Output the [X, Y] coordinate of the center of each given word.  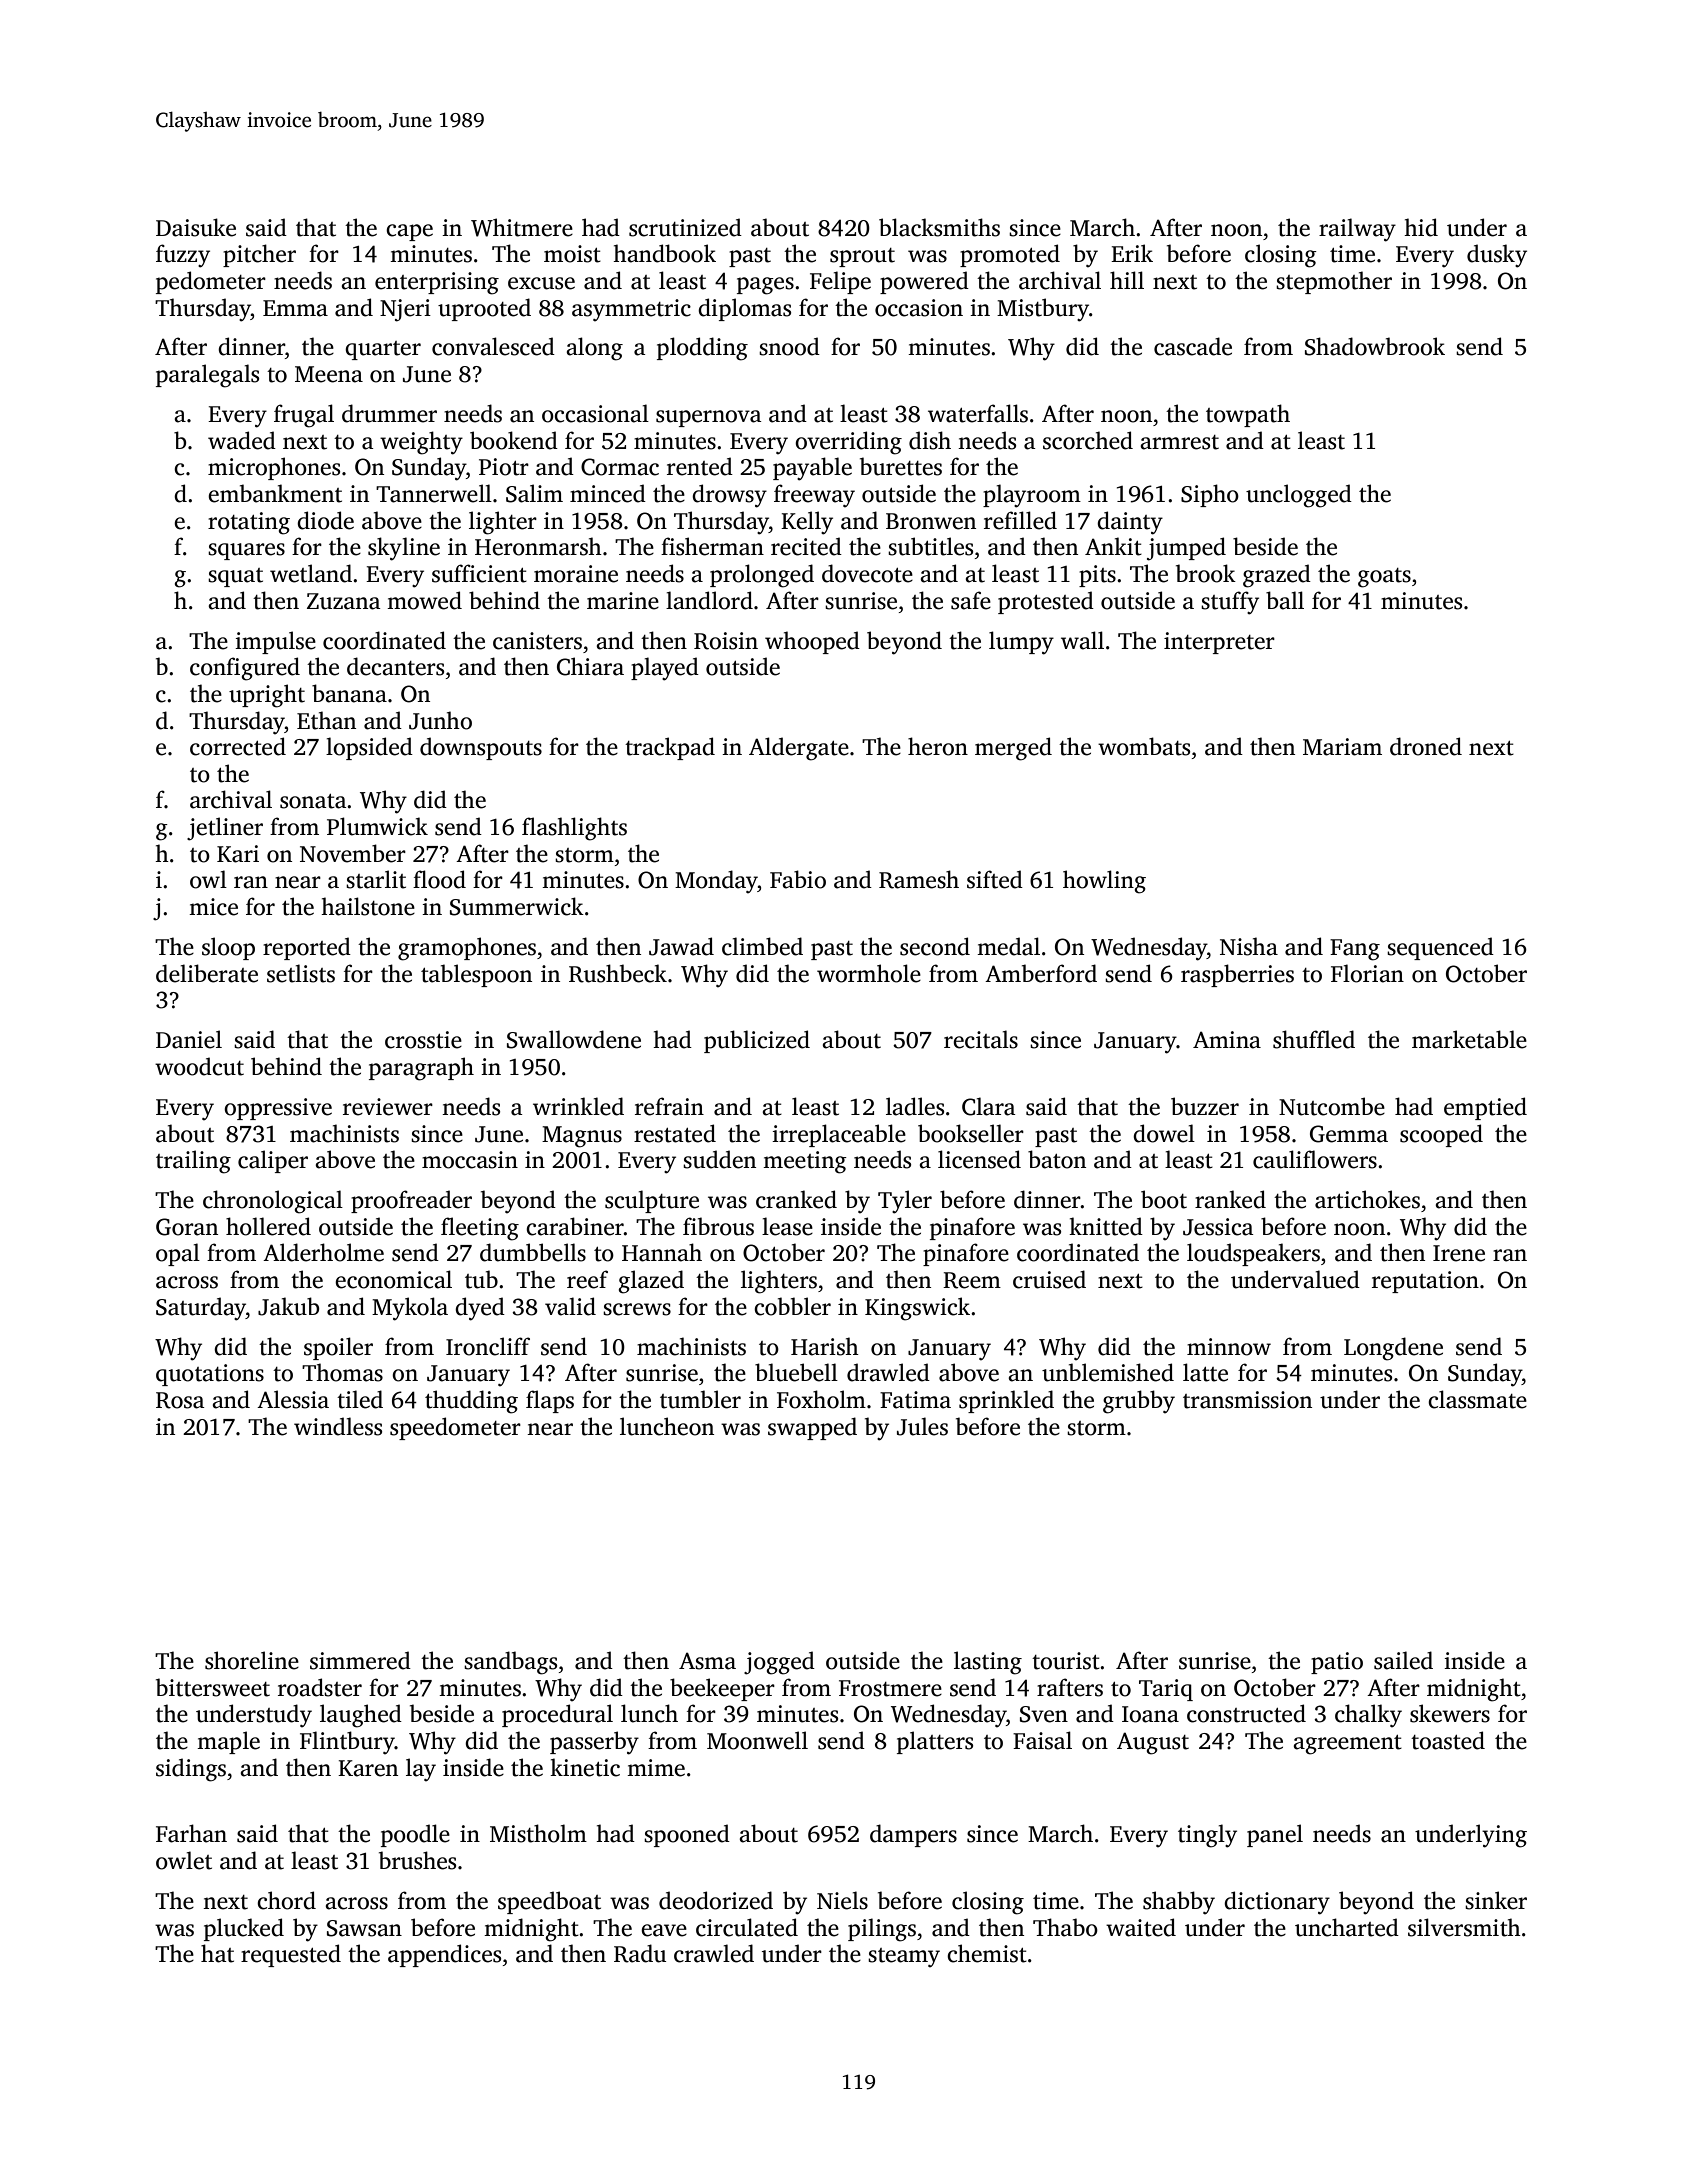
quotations [210, 1375]
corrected [238, 746]
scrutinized [685, 227]
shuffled [1314, 1039]
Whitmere [522, 227]
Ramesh [919, 879]
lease [787, 1226]
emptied [1485, 1108]
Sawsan [364, 1928]
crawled [714, 1953]
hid [1421, 227]
